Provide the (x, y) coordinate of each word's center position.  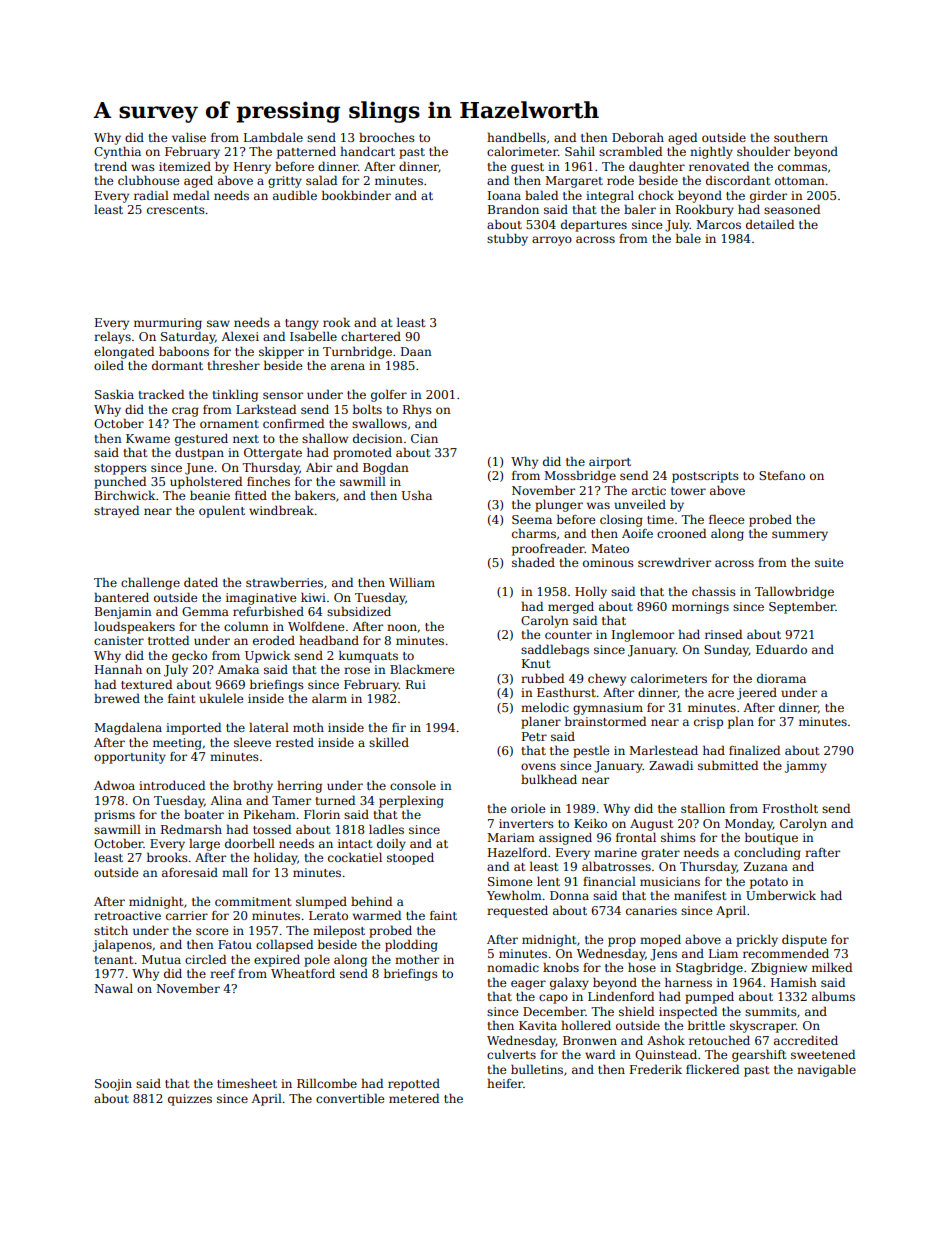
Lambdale (273, 137)
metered (414, 1098)
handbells (516, 137)
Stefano (782, 475)
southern (801, 137)
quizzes (190, 1100)
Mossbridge (580, 476)
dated (201, 582)
